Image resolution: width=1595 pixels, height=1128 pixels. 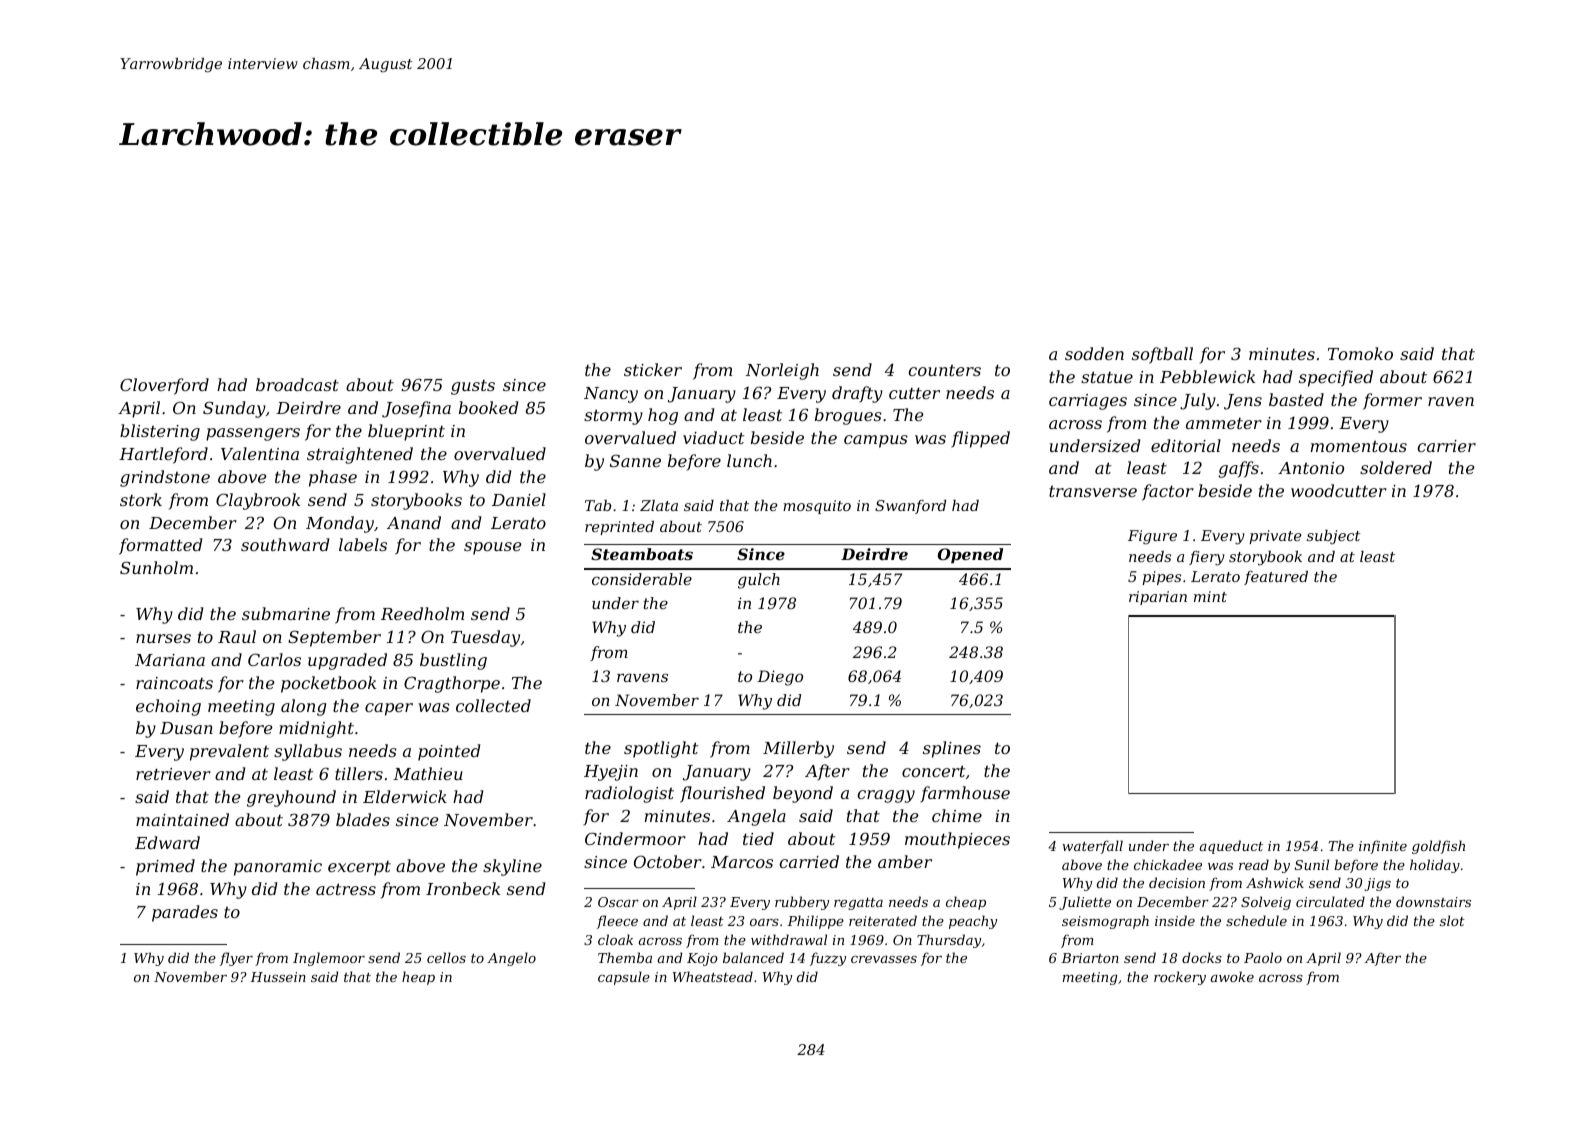 What do you see at coordinates (1334, 537) in the document?
I see `subject` at bounding box center [1334, 537].
